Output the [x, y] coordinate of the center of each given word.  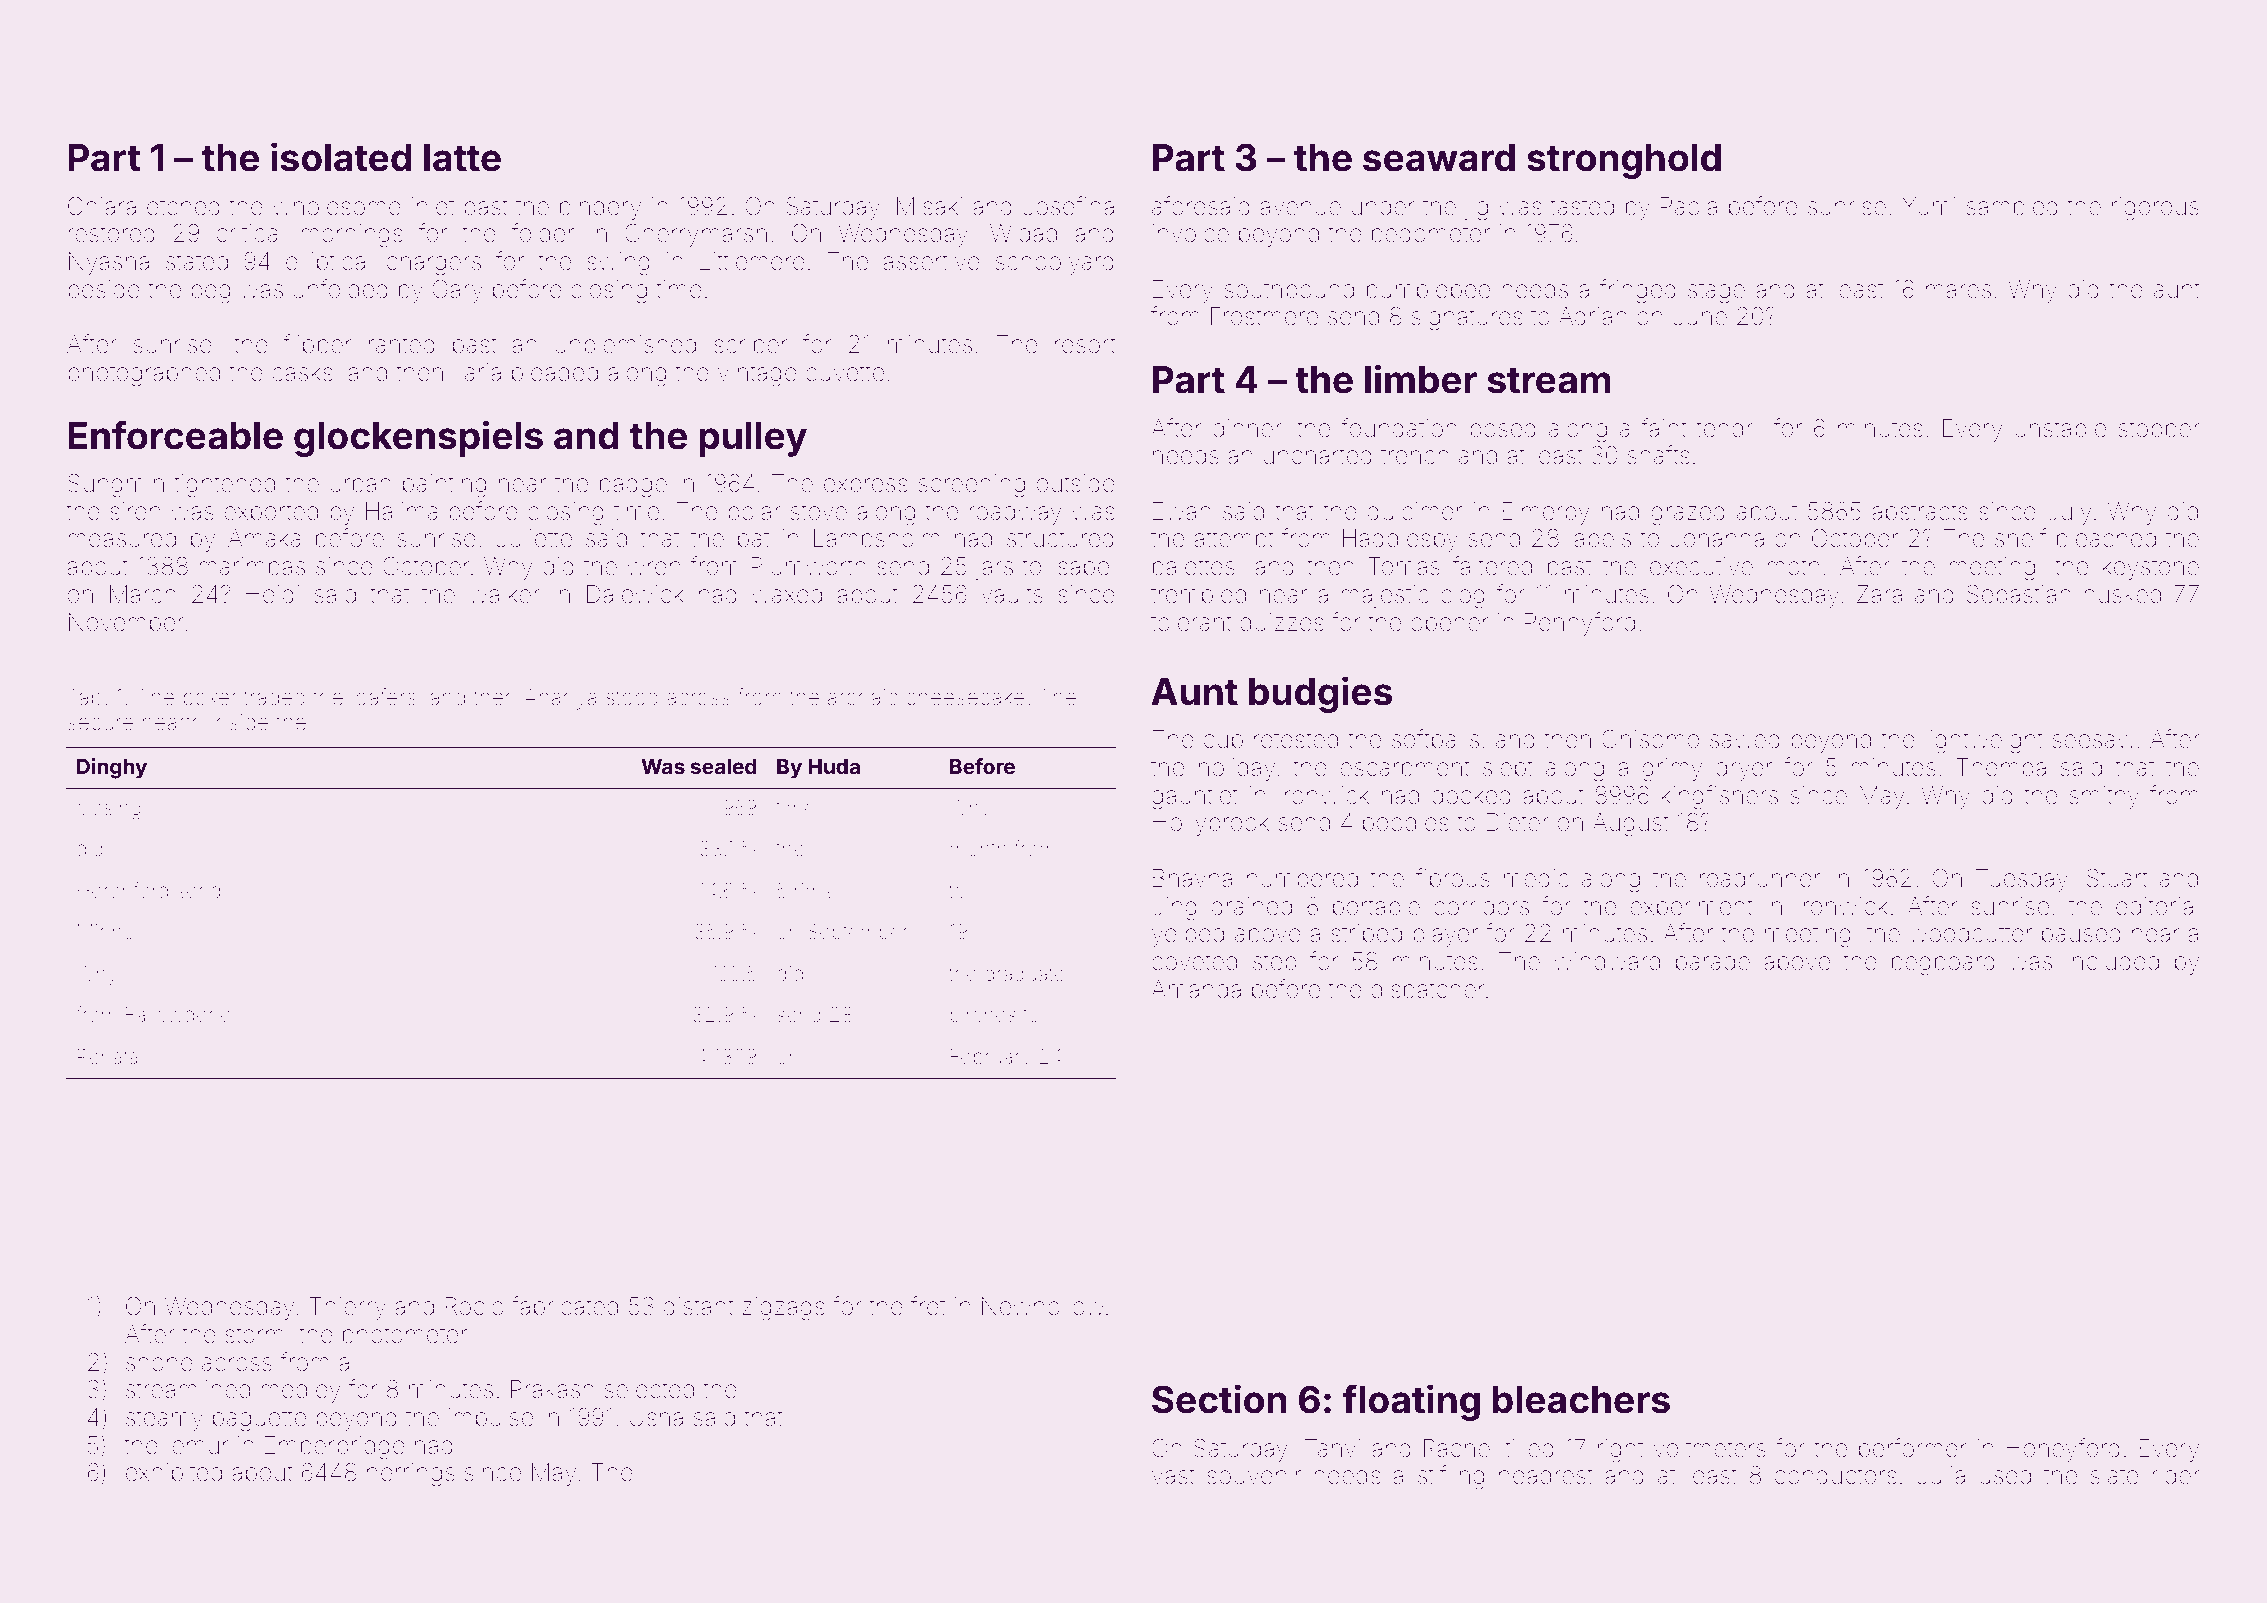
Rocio [474, 1306]
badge [633, 486]
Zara [1879, 594]
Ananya [560, 699]
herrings [411, 1475]
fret [928, 1306]
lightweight [1984, 742]
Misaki [929, 206]
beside [104, 289]
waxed [787, 594]
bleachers [1581, 1400]
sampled [2012, 208]
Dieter [1517, 822]
